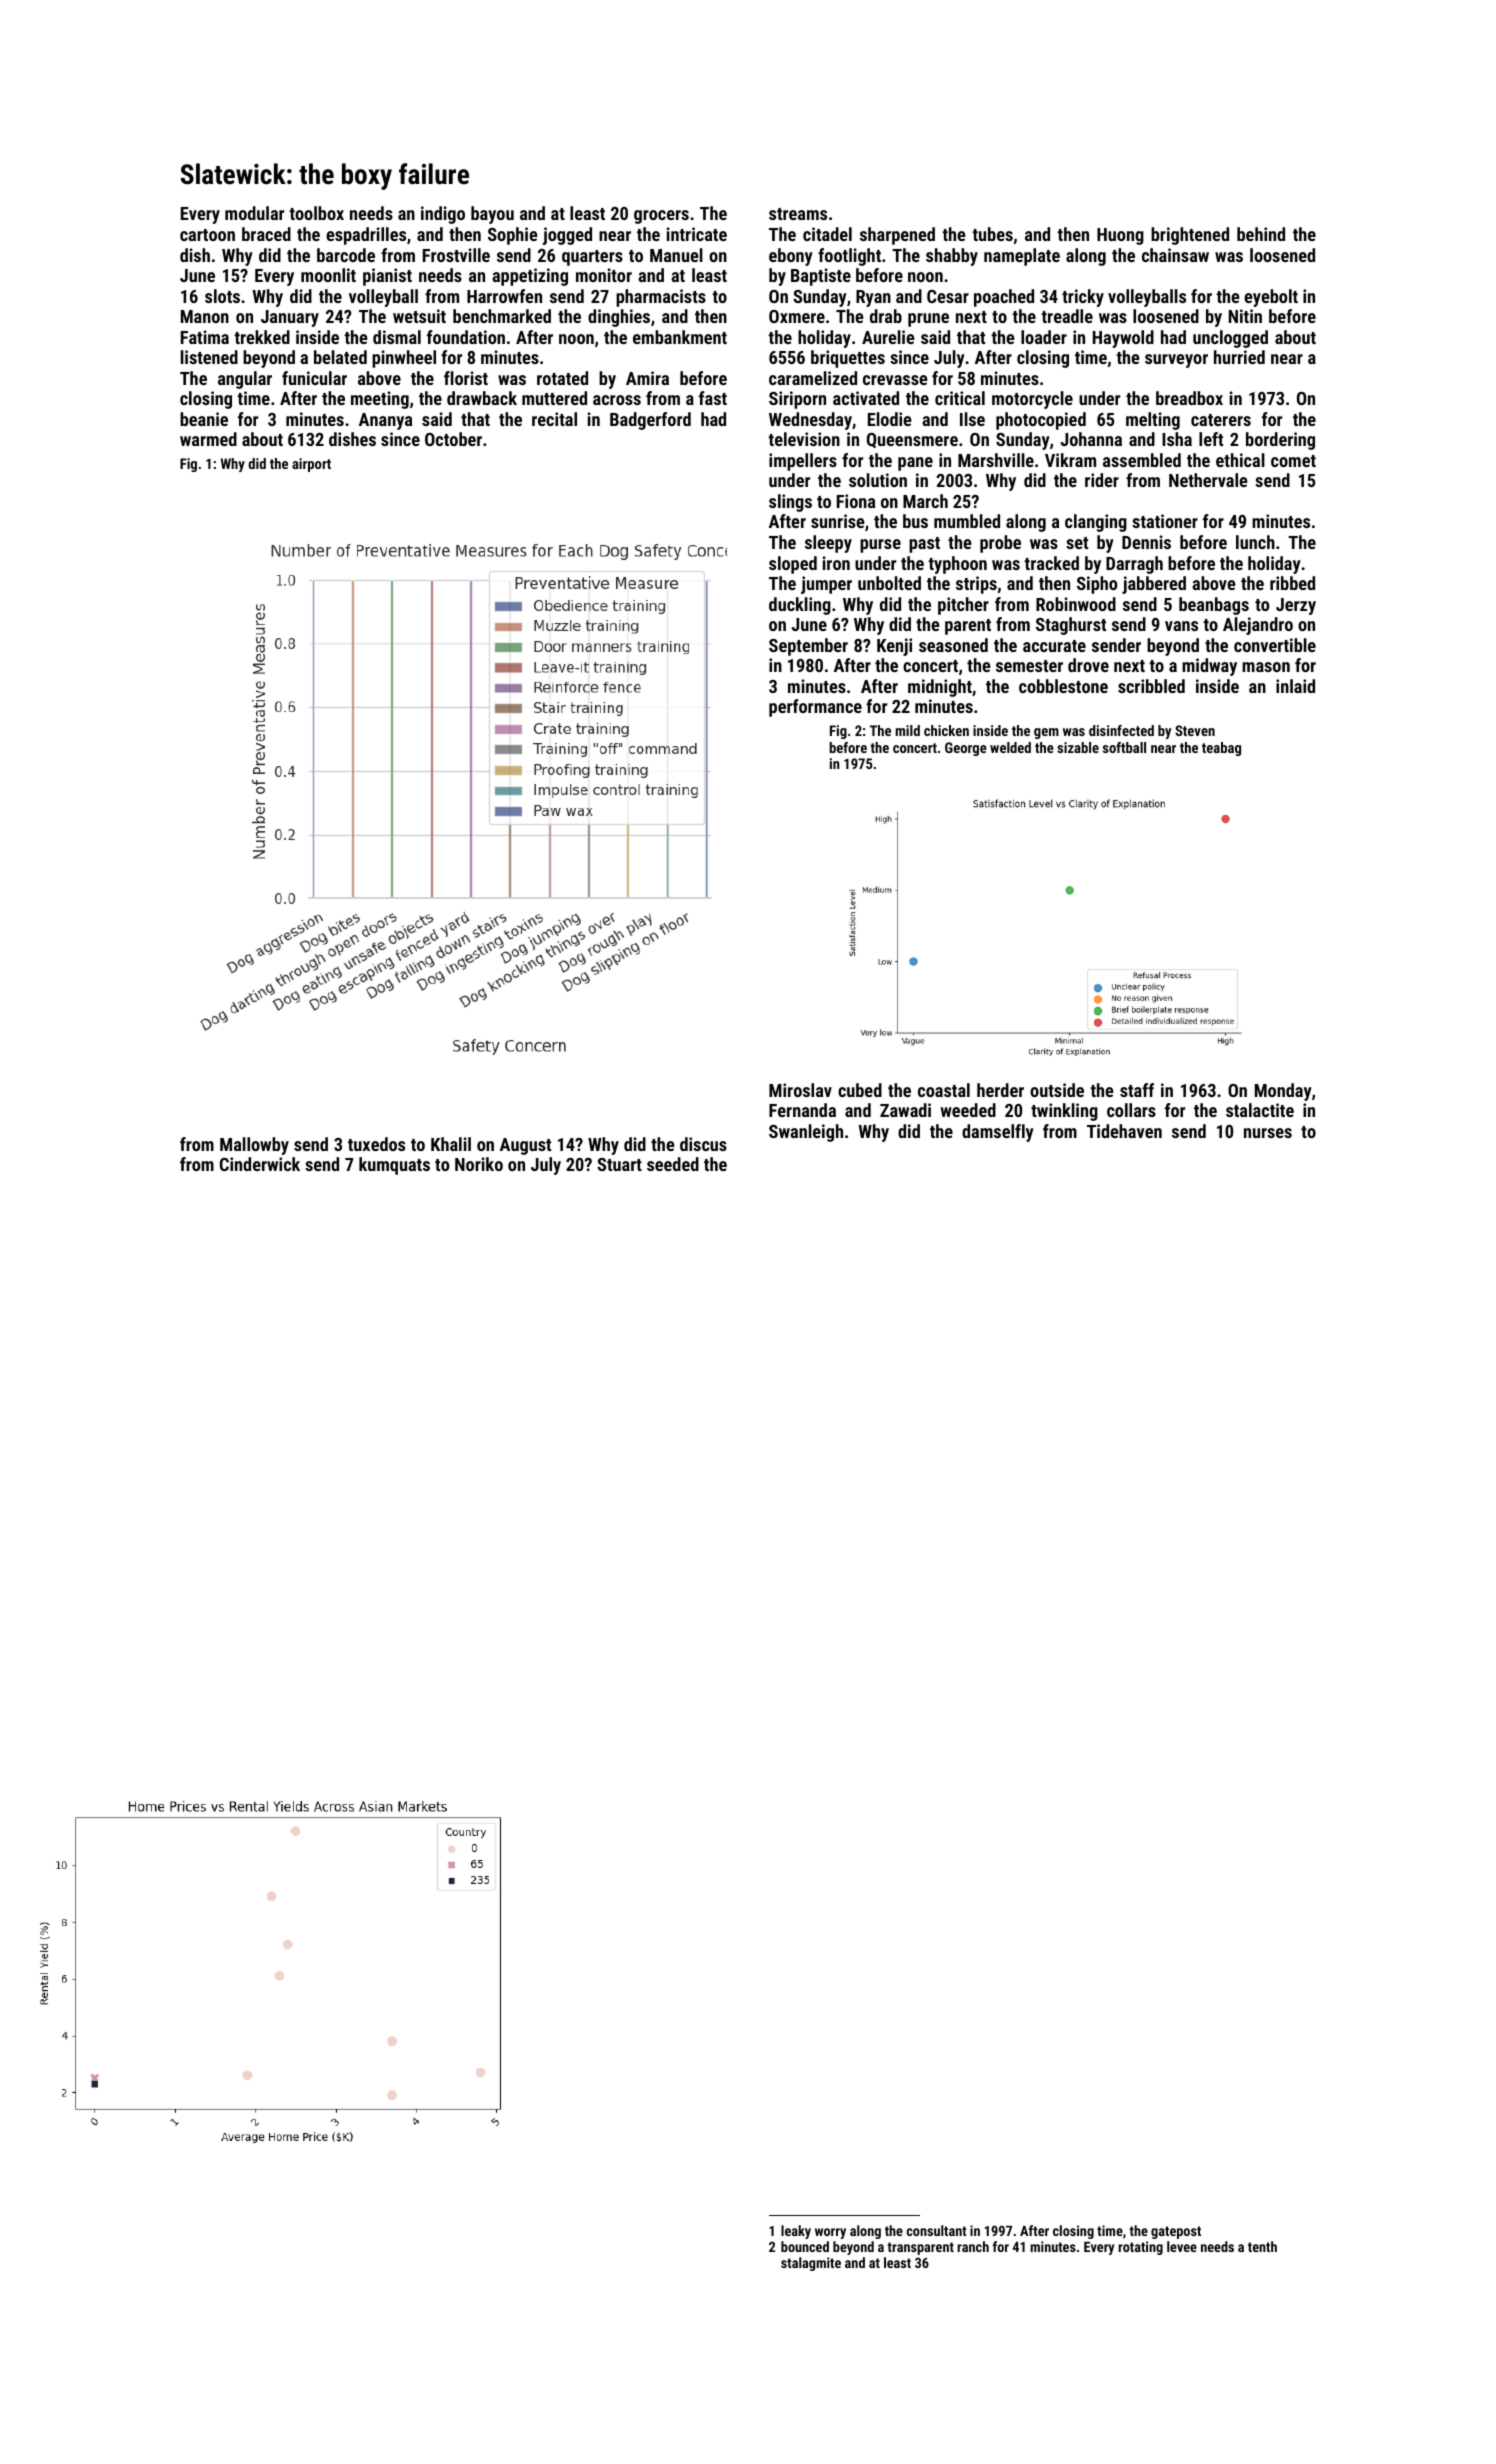 This document has width=1496, height=2464. What do you see at coordinates (796, 2232) in the document?
I see `leaky` at bounding box center [796, 2232].
